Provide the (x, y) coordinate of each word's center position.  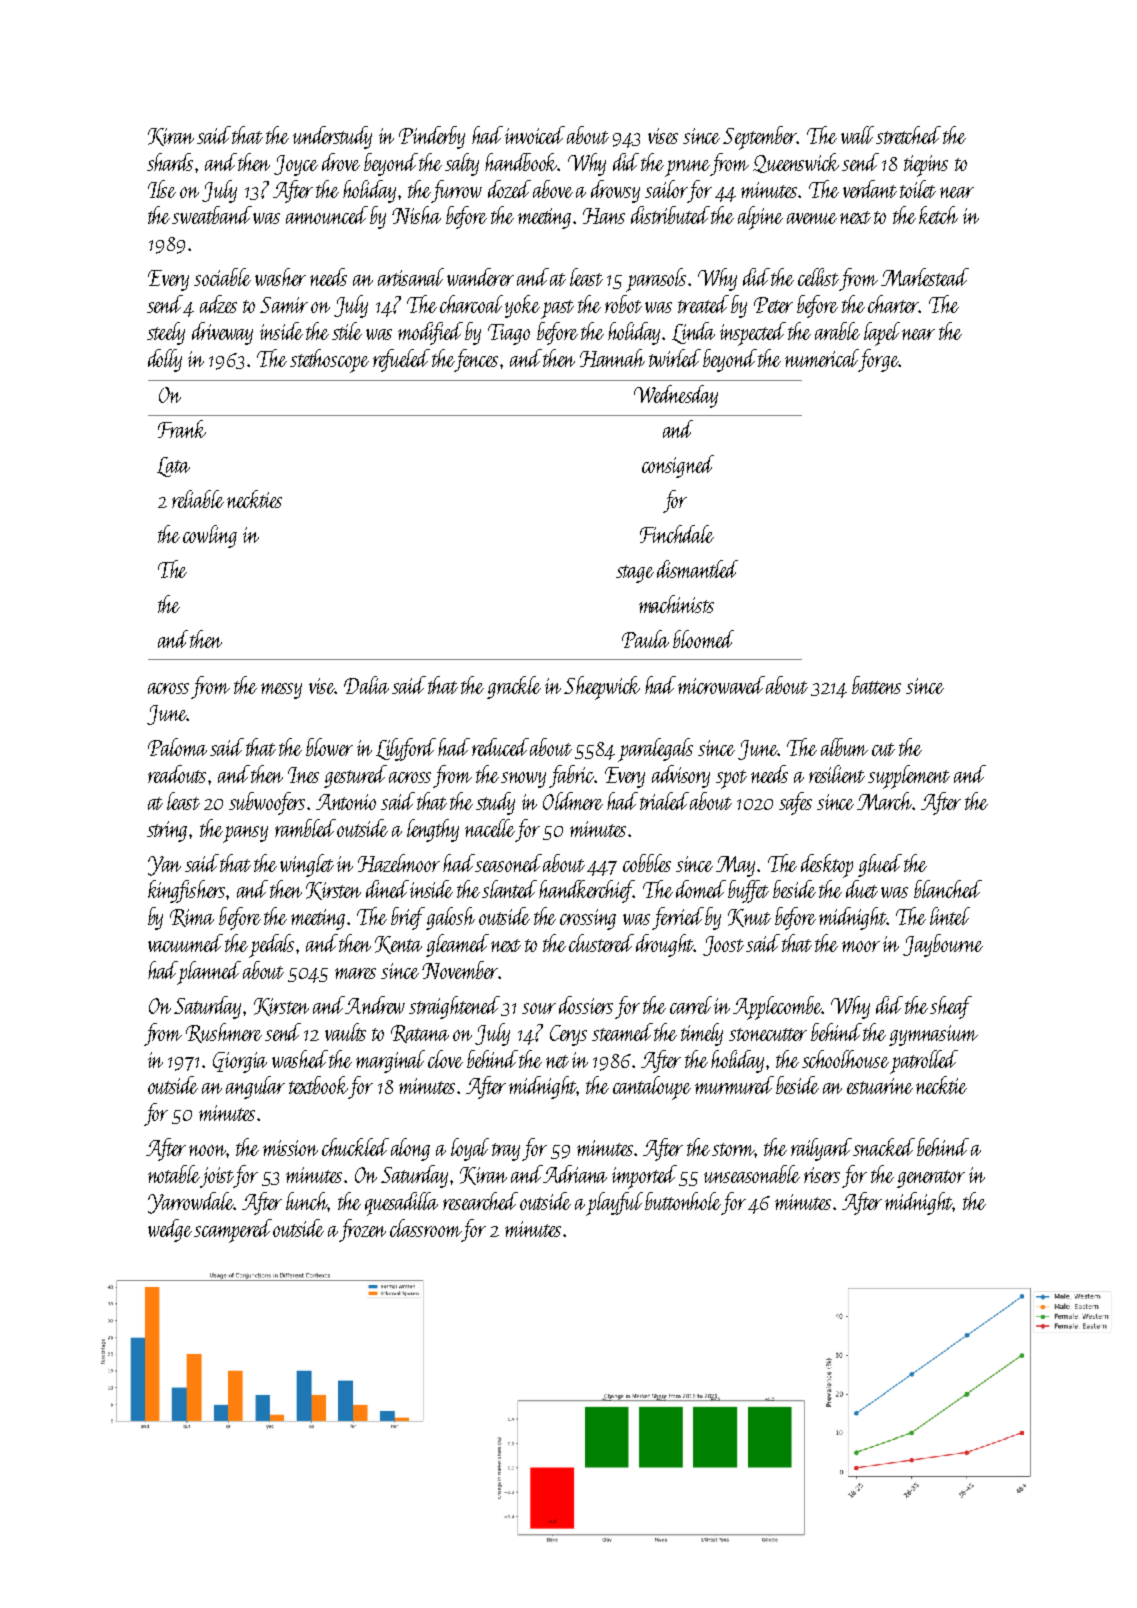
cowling (210, 536)
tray (506, 1152)
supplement (909, 777)
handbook (522, 162)
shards (170, 162)
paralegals (655, 750)
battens (876, 685)
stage (635, 574)
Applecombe (777, 1008)
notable (174, 1174)
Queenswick (796, 163)
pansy (246, 834)
